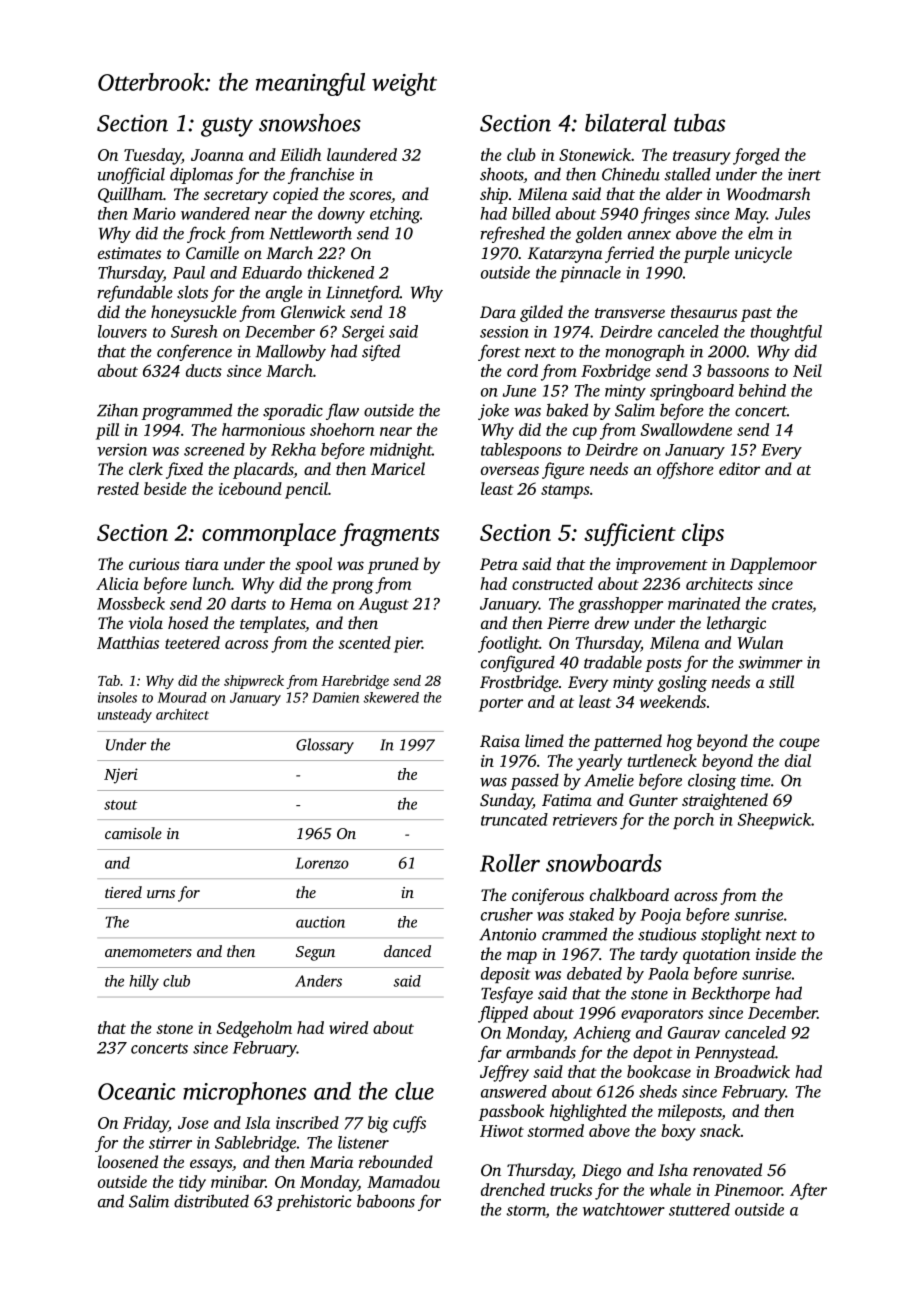  Describe the element at coordinates (391, 697) in the page. I see `skewered` at that location.
